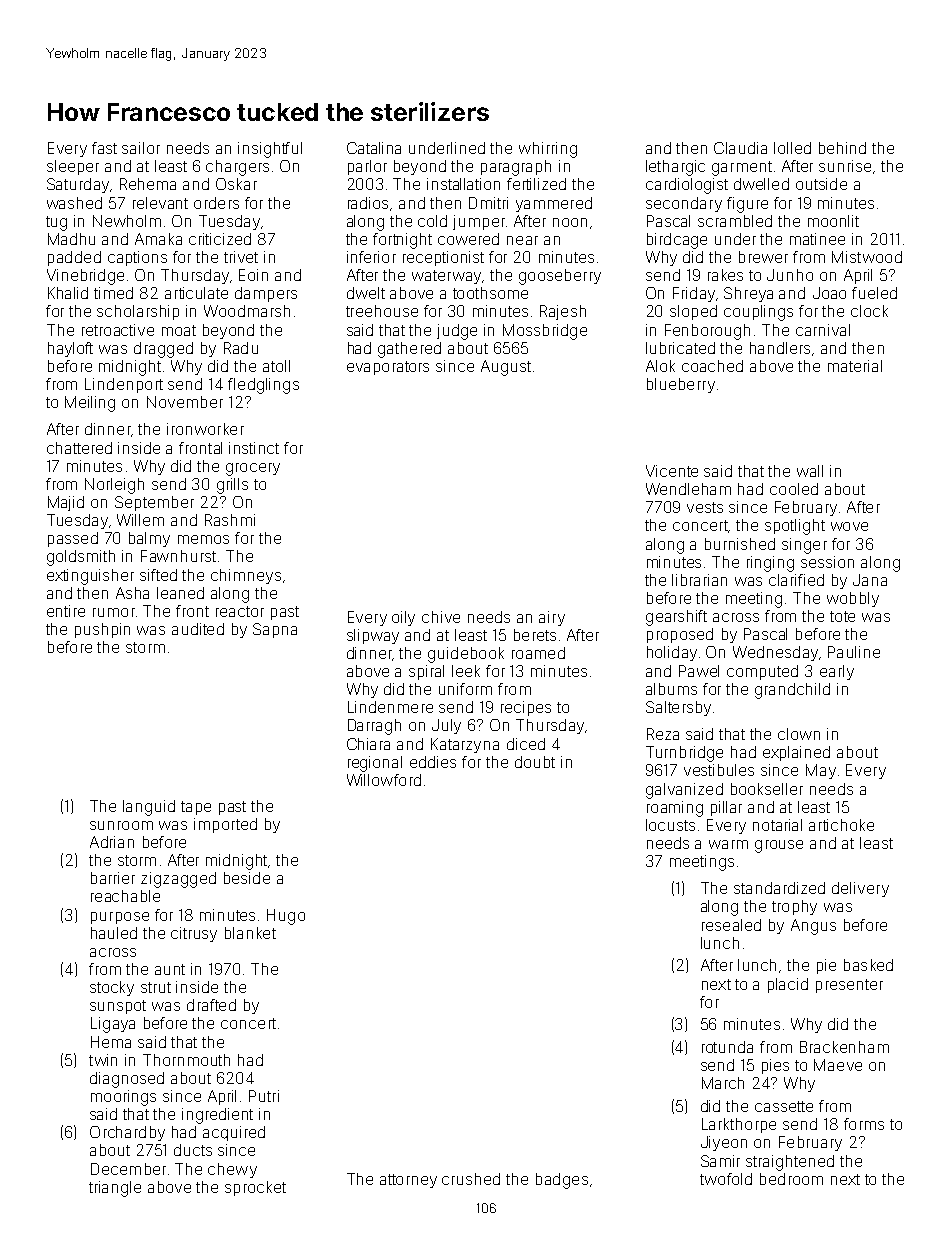 This screenshot has width=952, height=1233. I want to click on December, so click(128, 1169).
